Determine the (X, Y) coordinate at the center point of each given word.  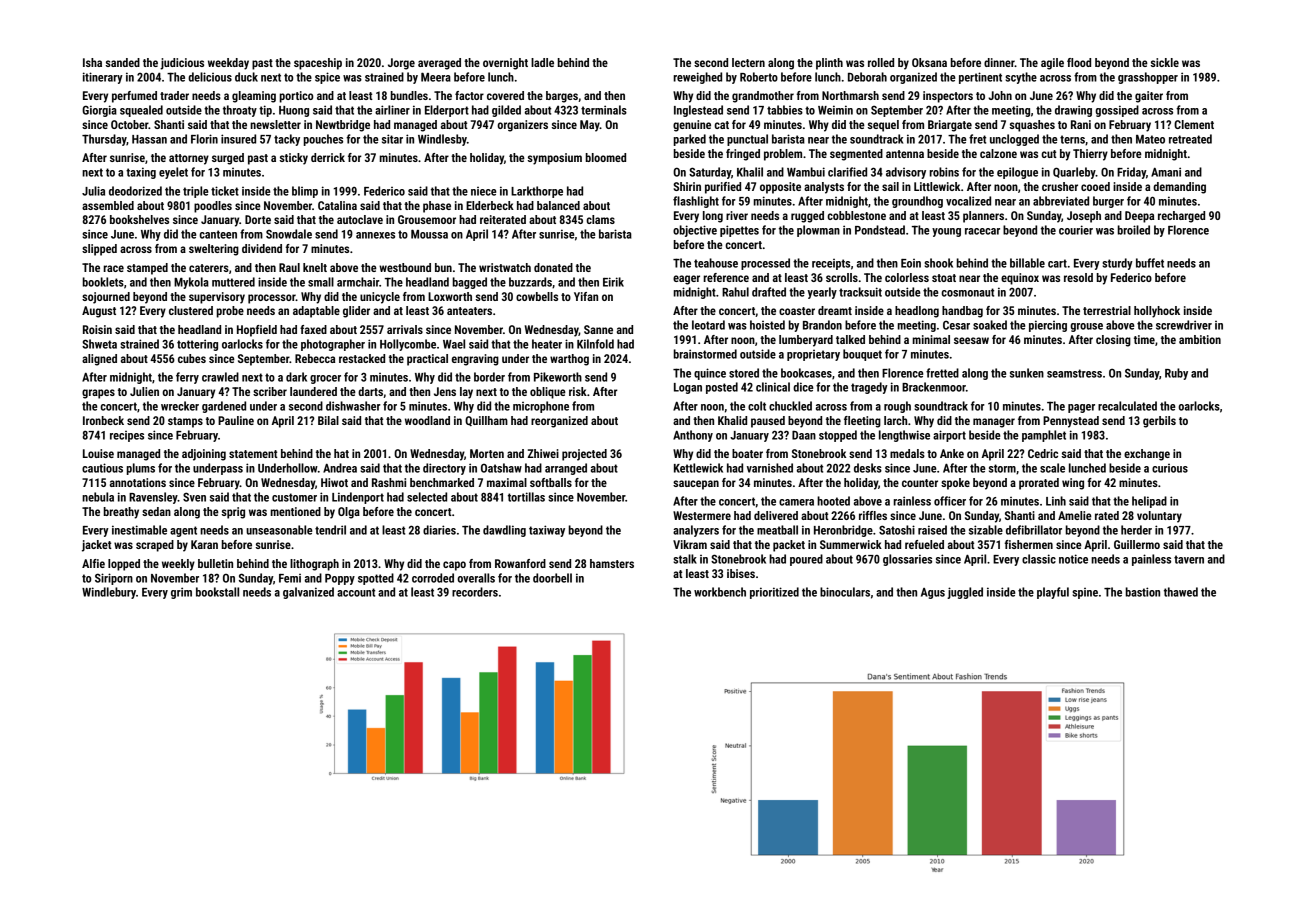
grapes (98, 394)
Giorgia (99, 111)
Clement (1194, 124)
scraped (155, 546)
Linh (1056, 501)
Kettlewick (698, 468)
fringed (743, 155)
